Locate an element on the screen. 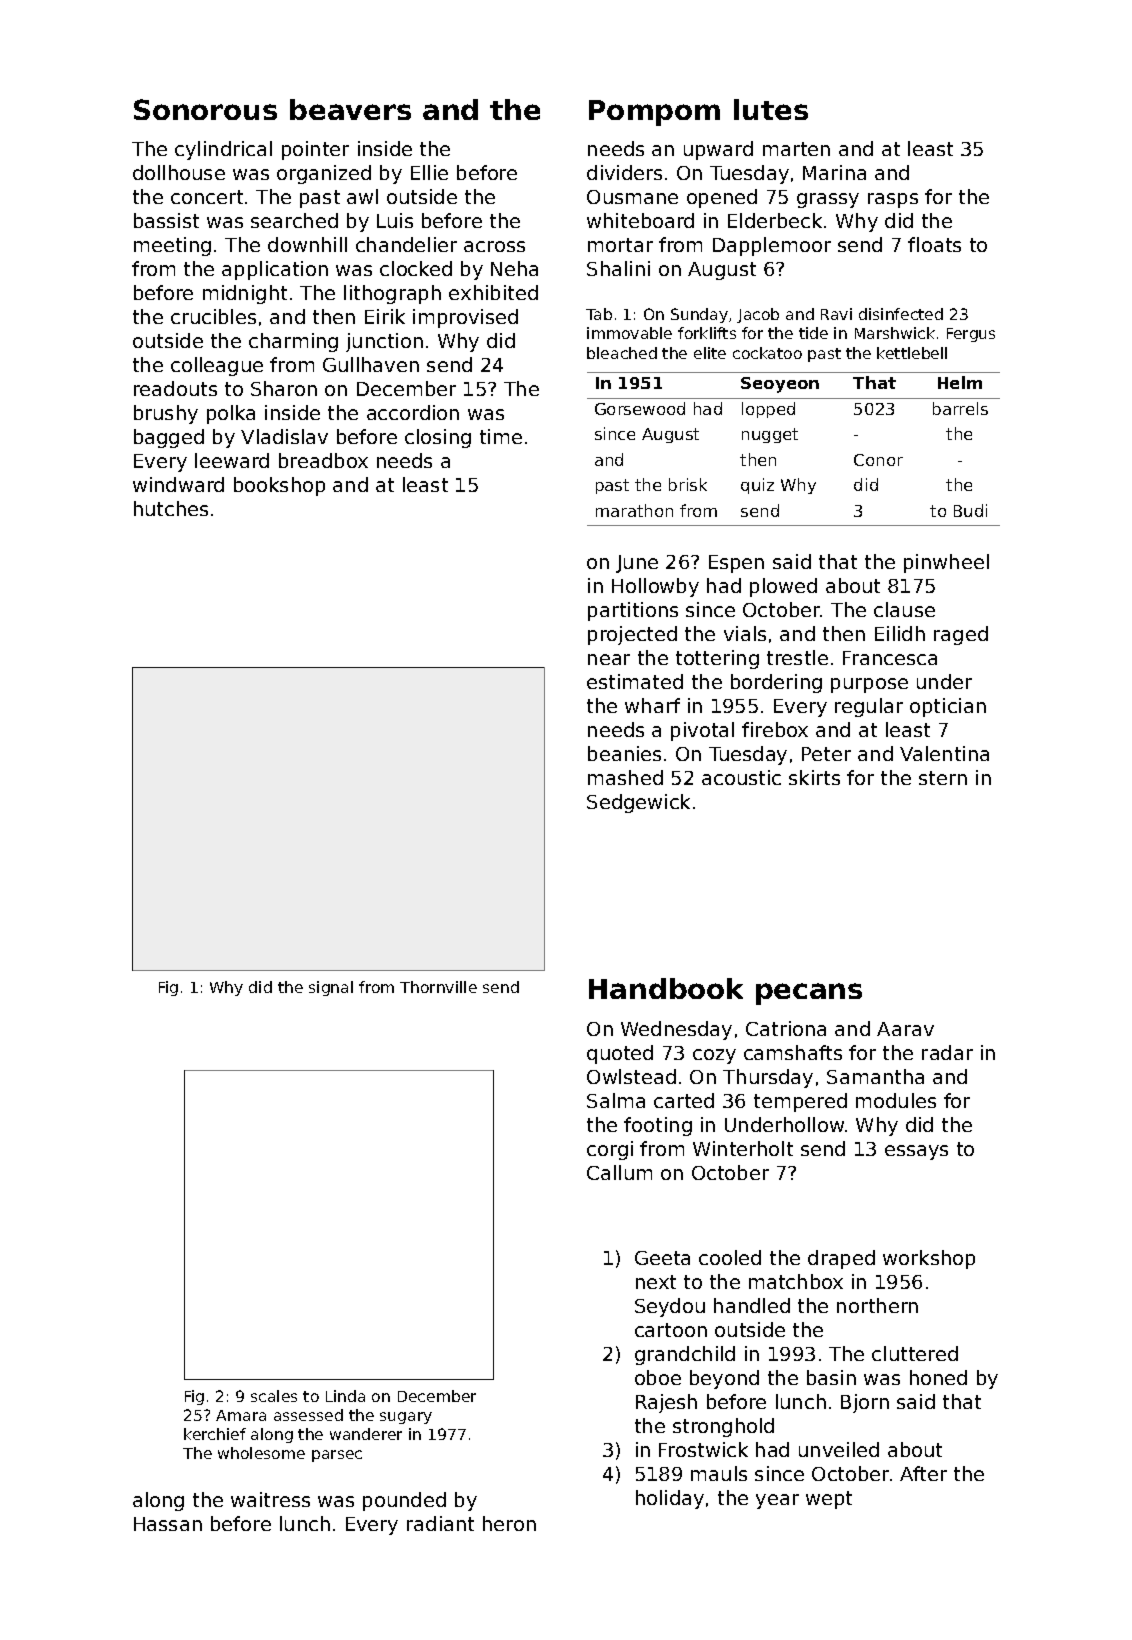 This screenshot has height=1640, width=1132. radiant is located at coordinates (440, 1523).
